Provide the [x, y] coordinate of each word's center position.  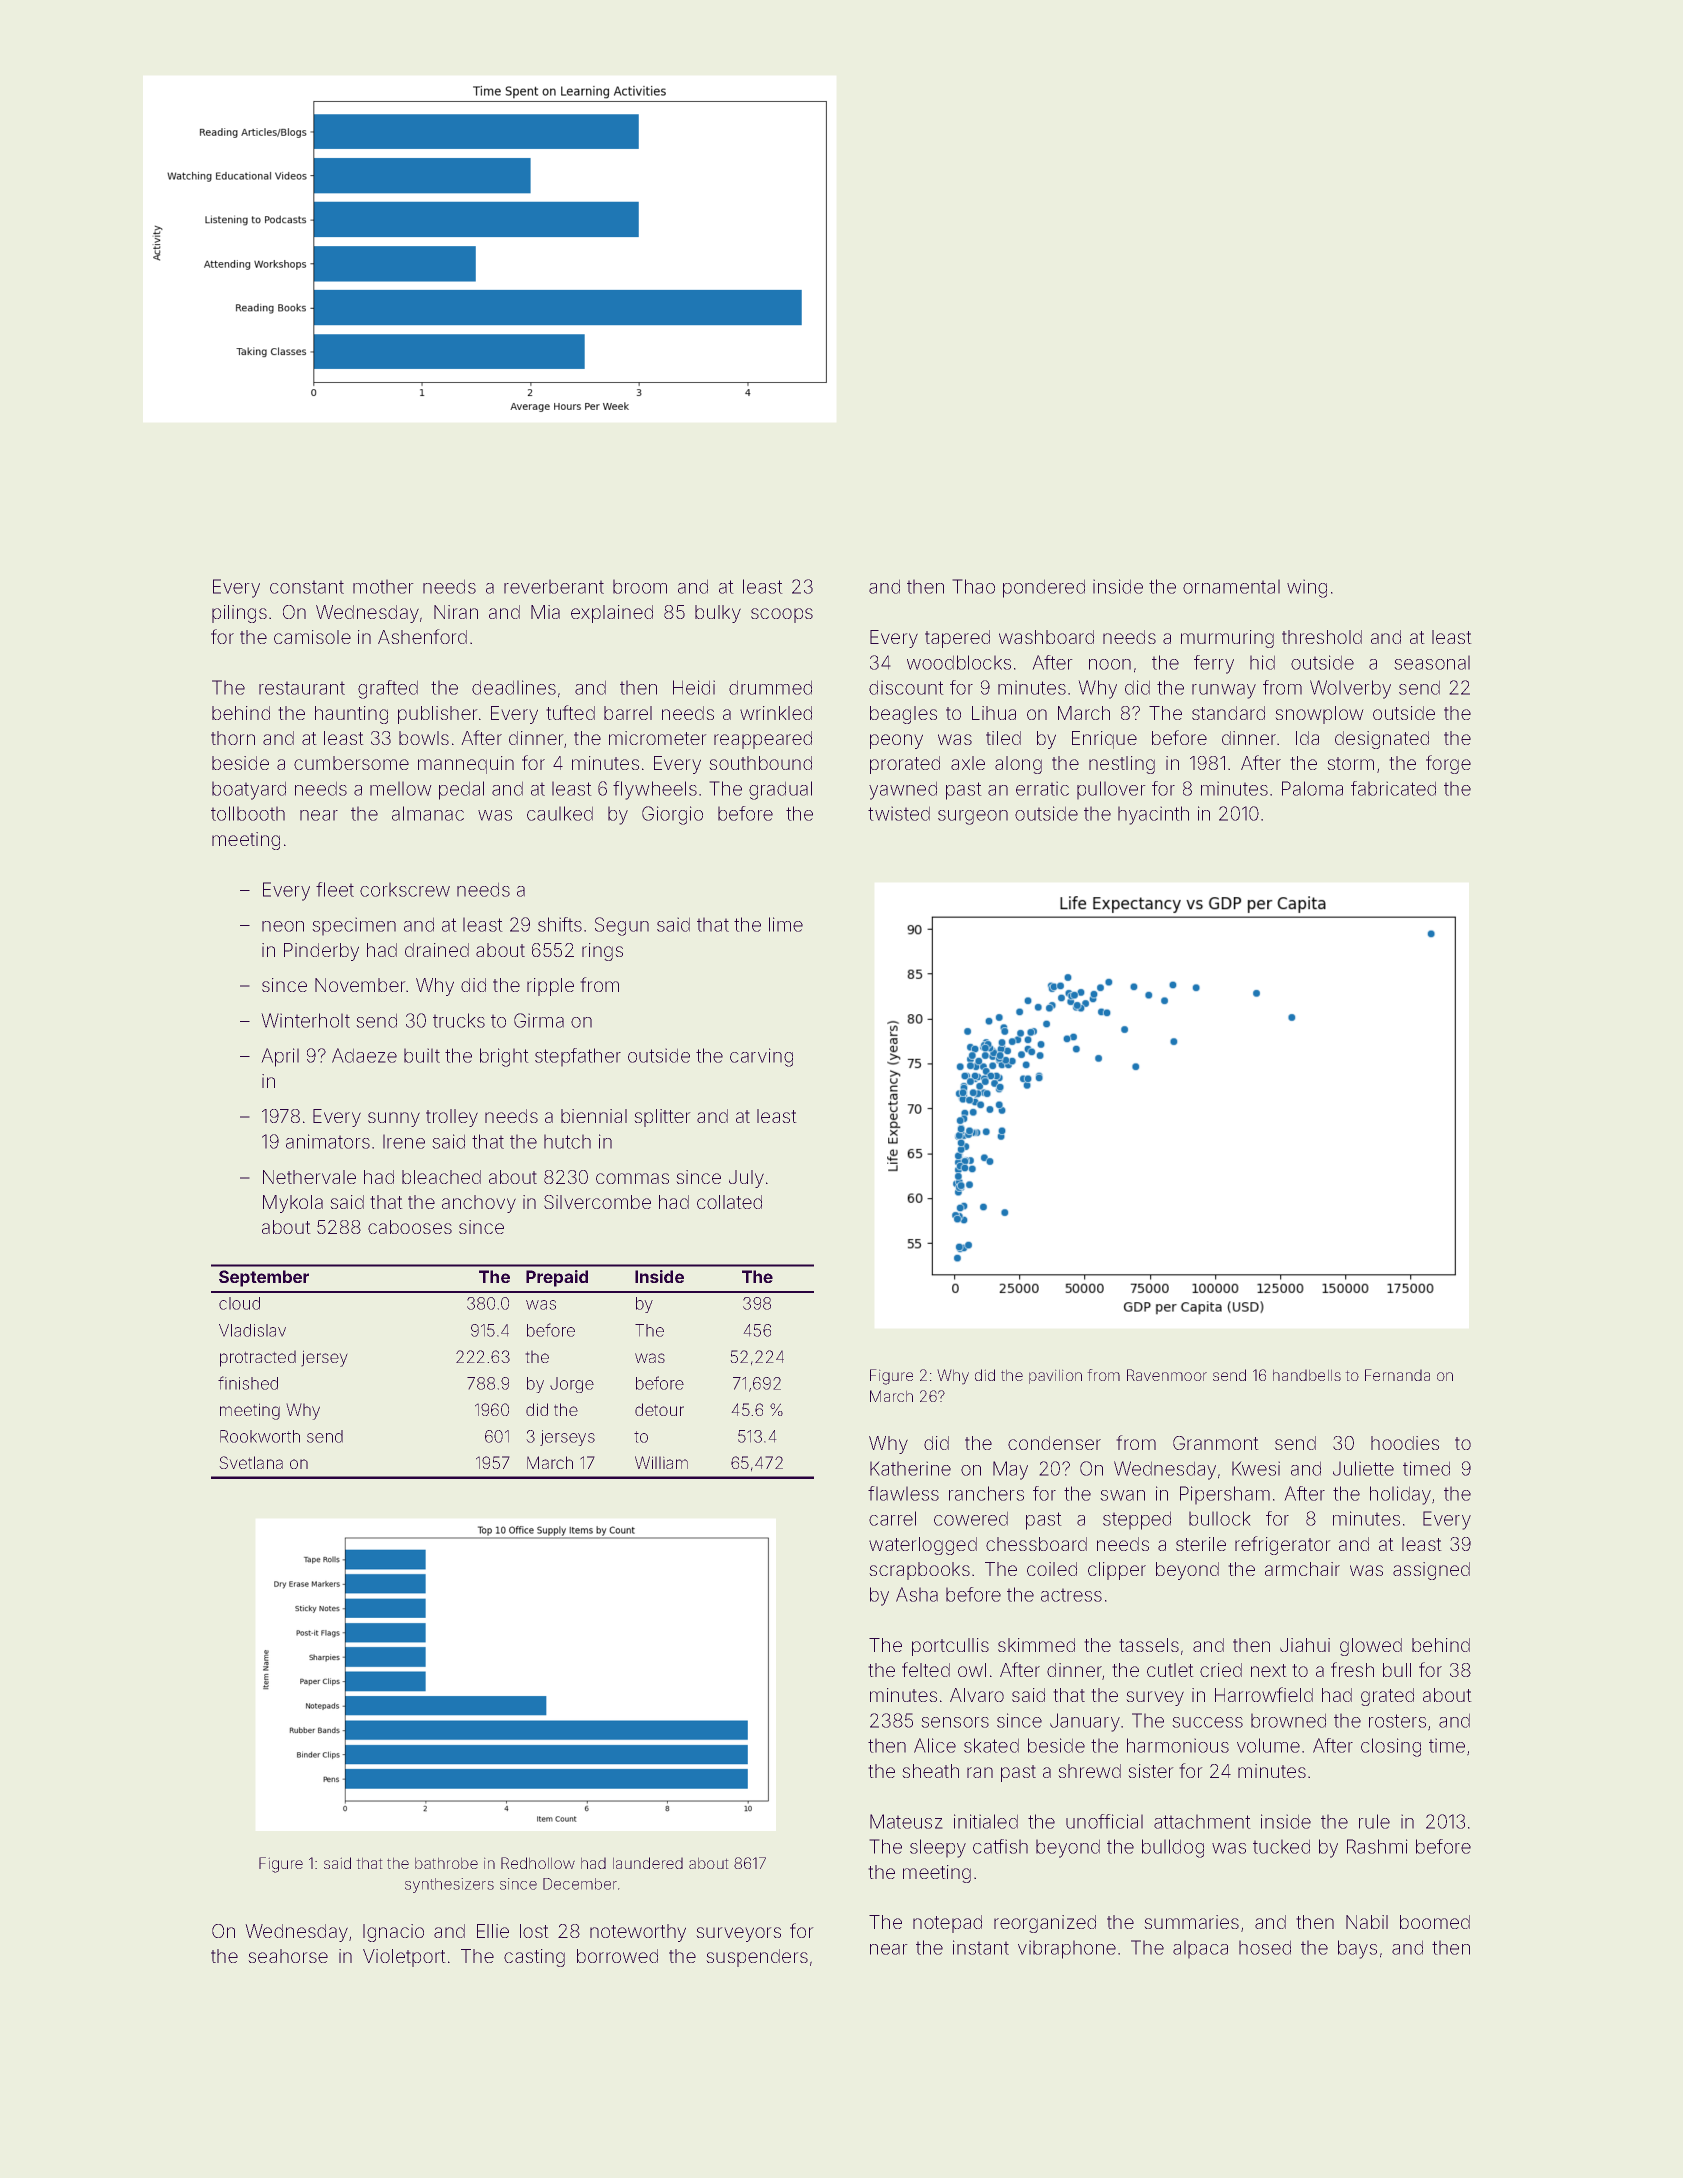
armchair [1302, 1569]
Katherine [910, 1468]
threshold [1322, 637]
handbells [1307, 1375]
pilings [239, 614]
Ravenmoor [1167, 1375]
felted [926, 1669]
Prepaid [557, 1278]
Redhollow [538, 1863]
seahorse [288, 1956]
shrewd [1089, 1771]
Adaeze [364, 1055]
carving [761, 1057]
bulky [718, 614]
